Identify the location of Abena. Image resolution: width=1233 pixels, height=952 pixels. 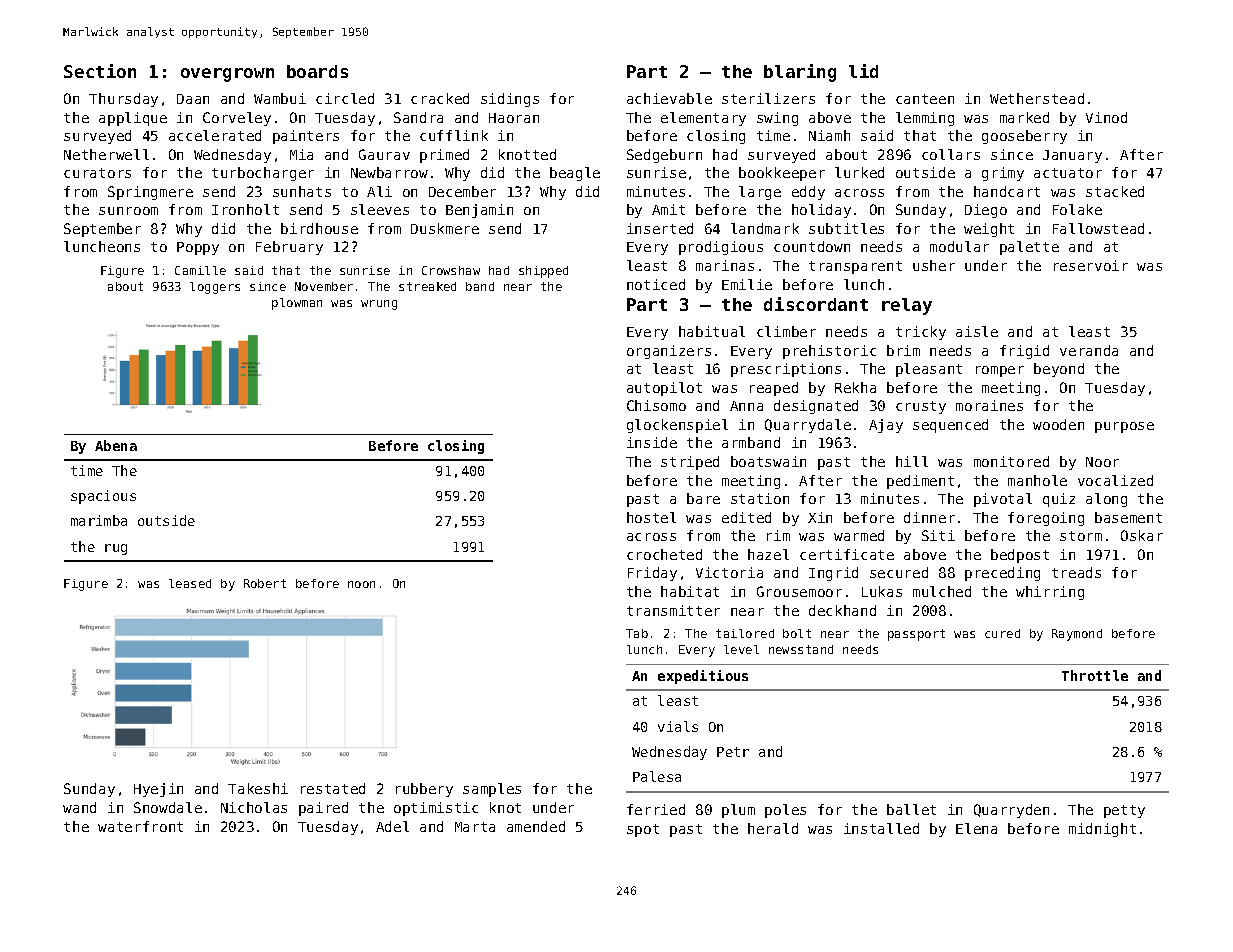
(116, 445).
